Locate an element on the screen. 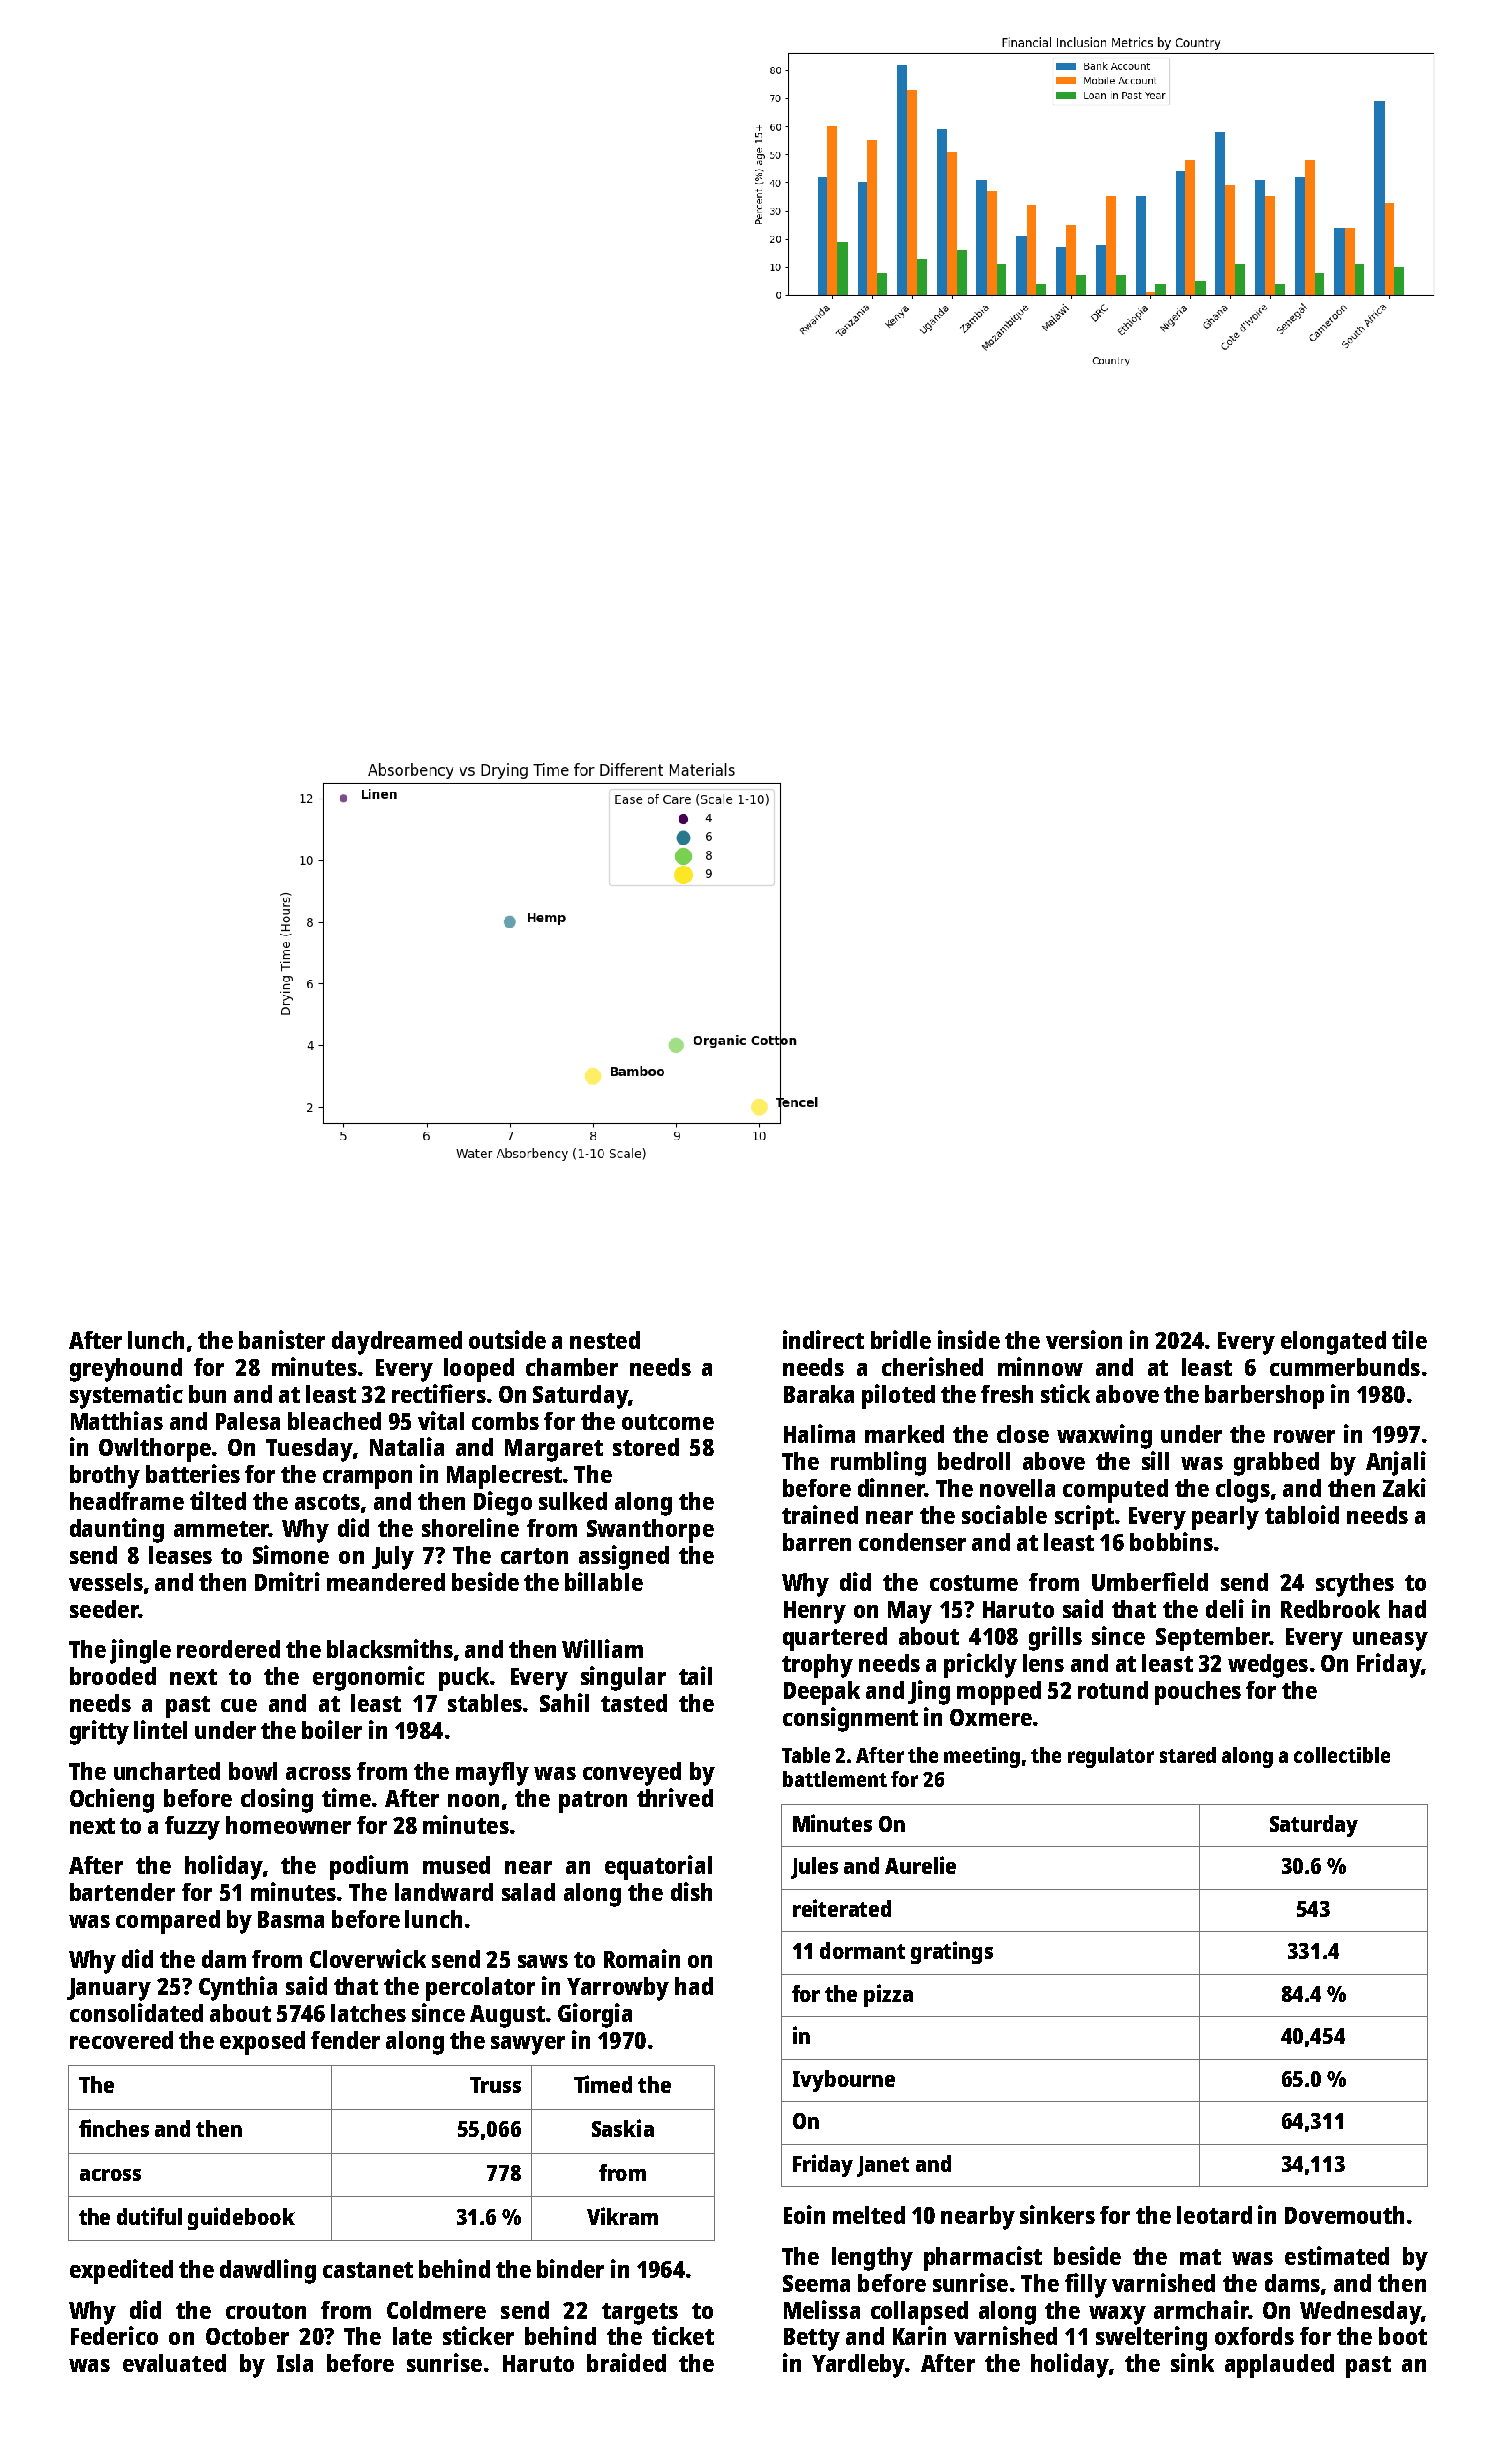 The height and width of the screenshot is (2464, 1496). stored is located at coordinates (646, 1447).
